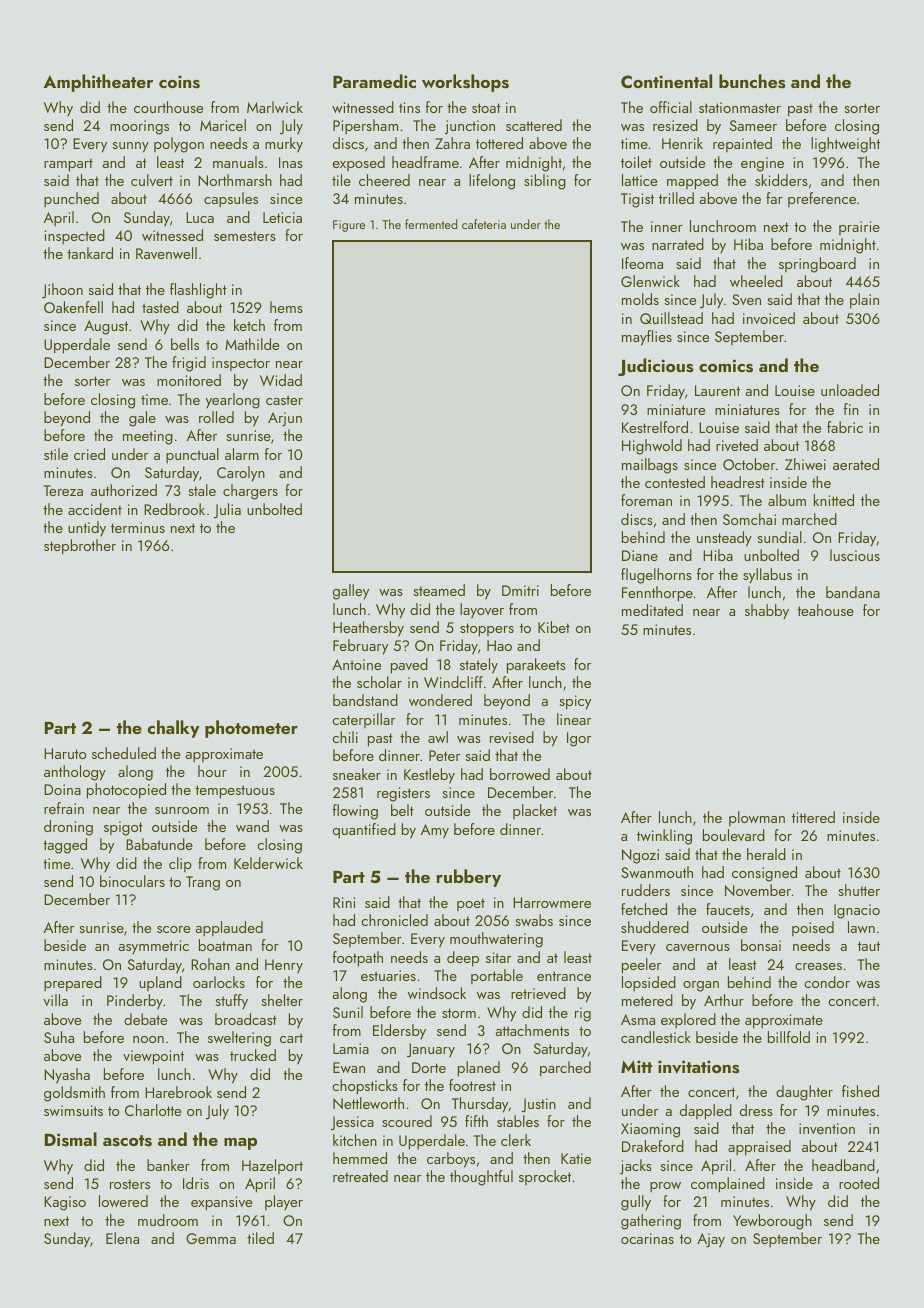  What do you see at coordinates (752, 81) in the screenshot?
I see `bunches` at bounding box center [752, 81].
